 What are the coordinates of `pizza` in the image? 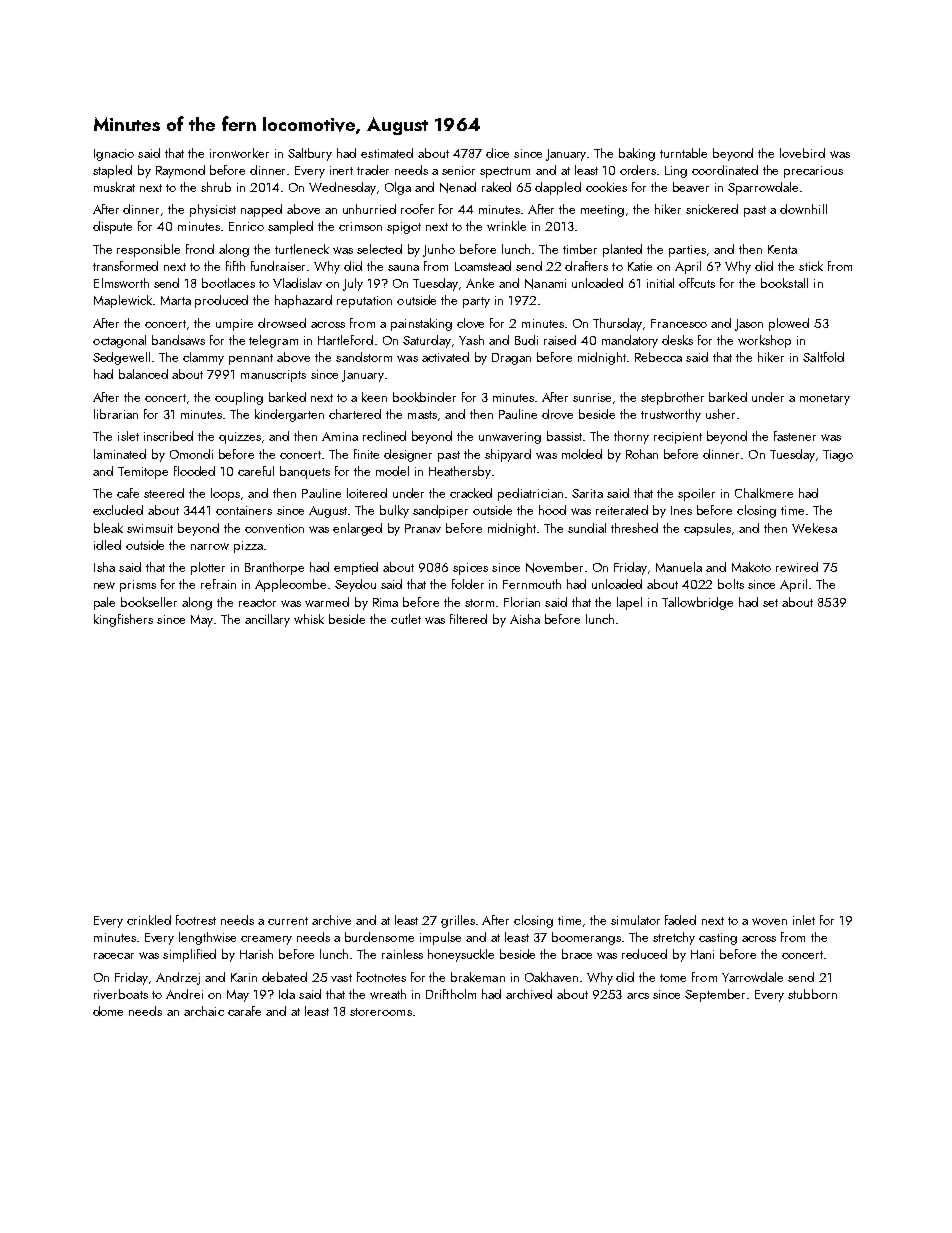 It's located at (248, 547).
